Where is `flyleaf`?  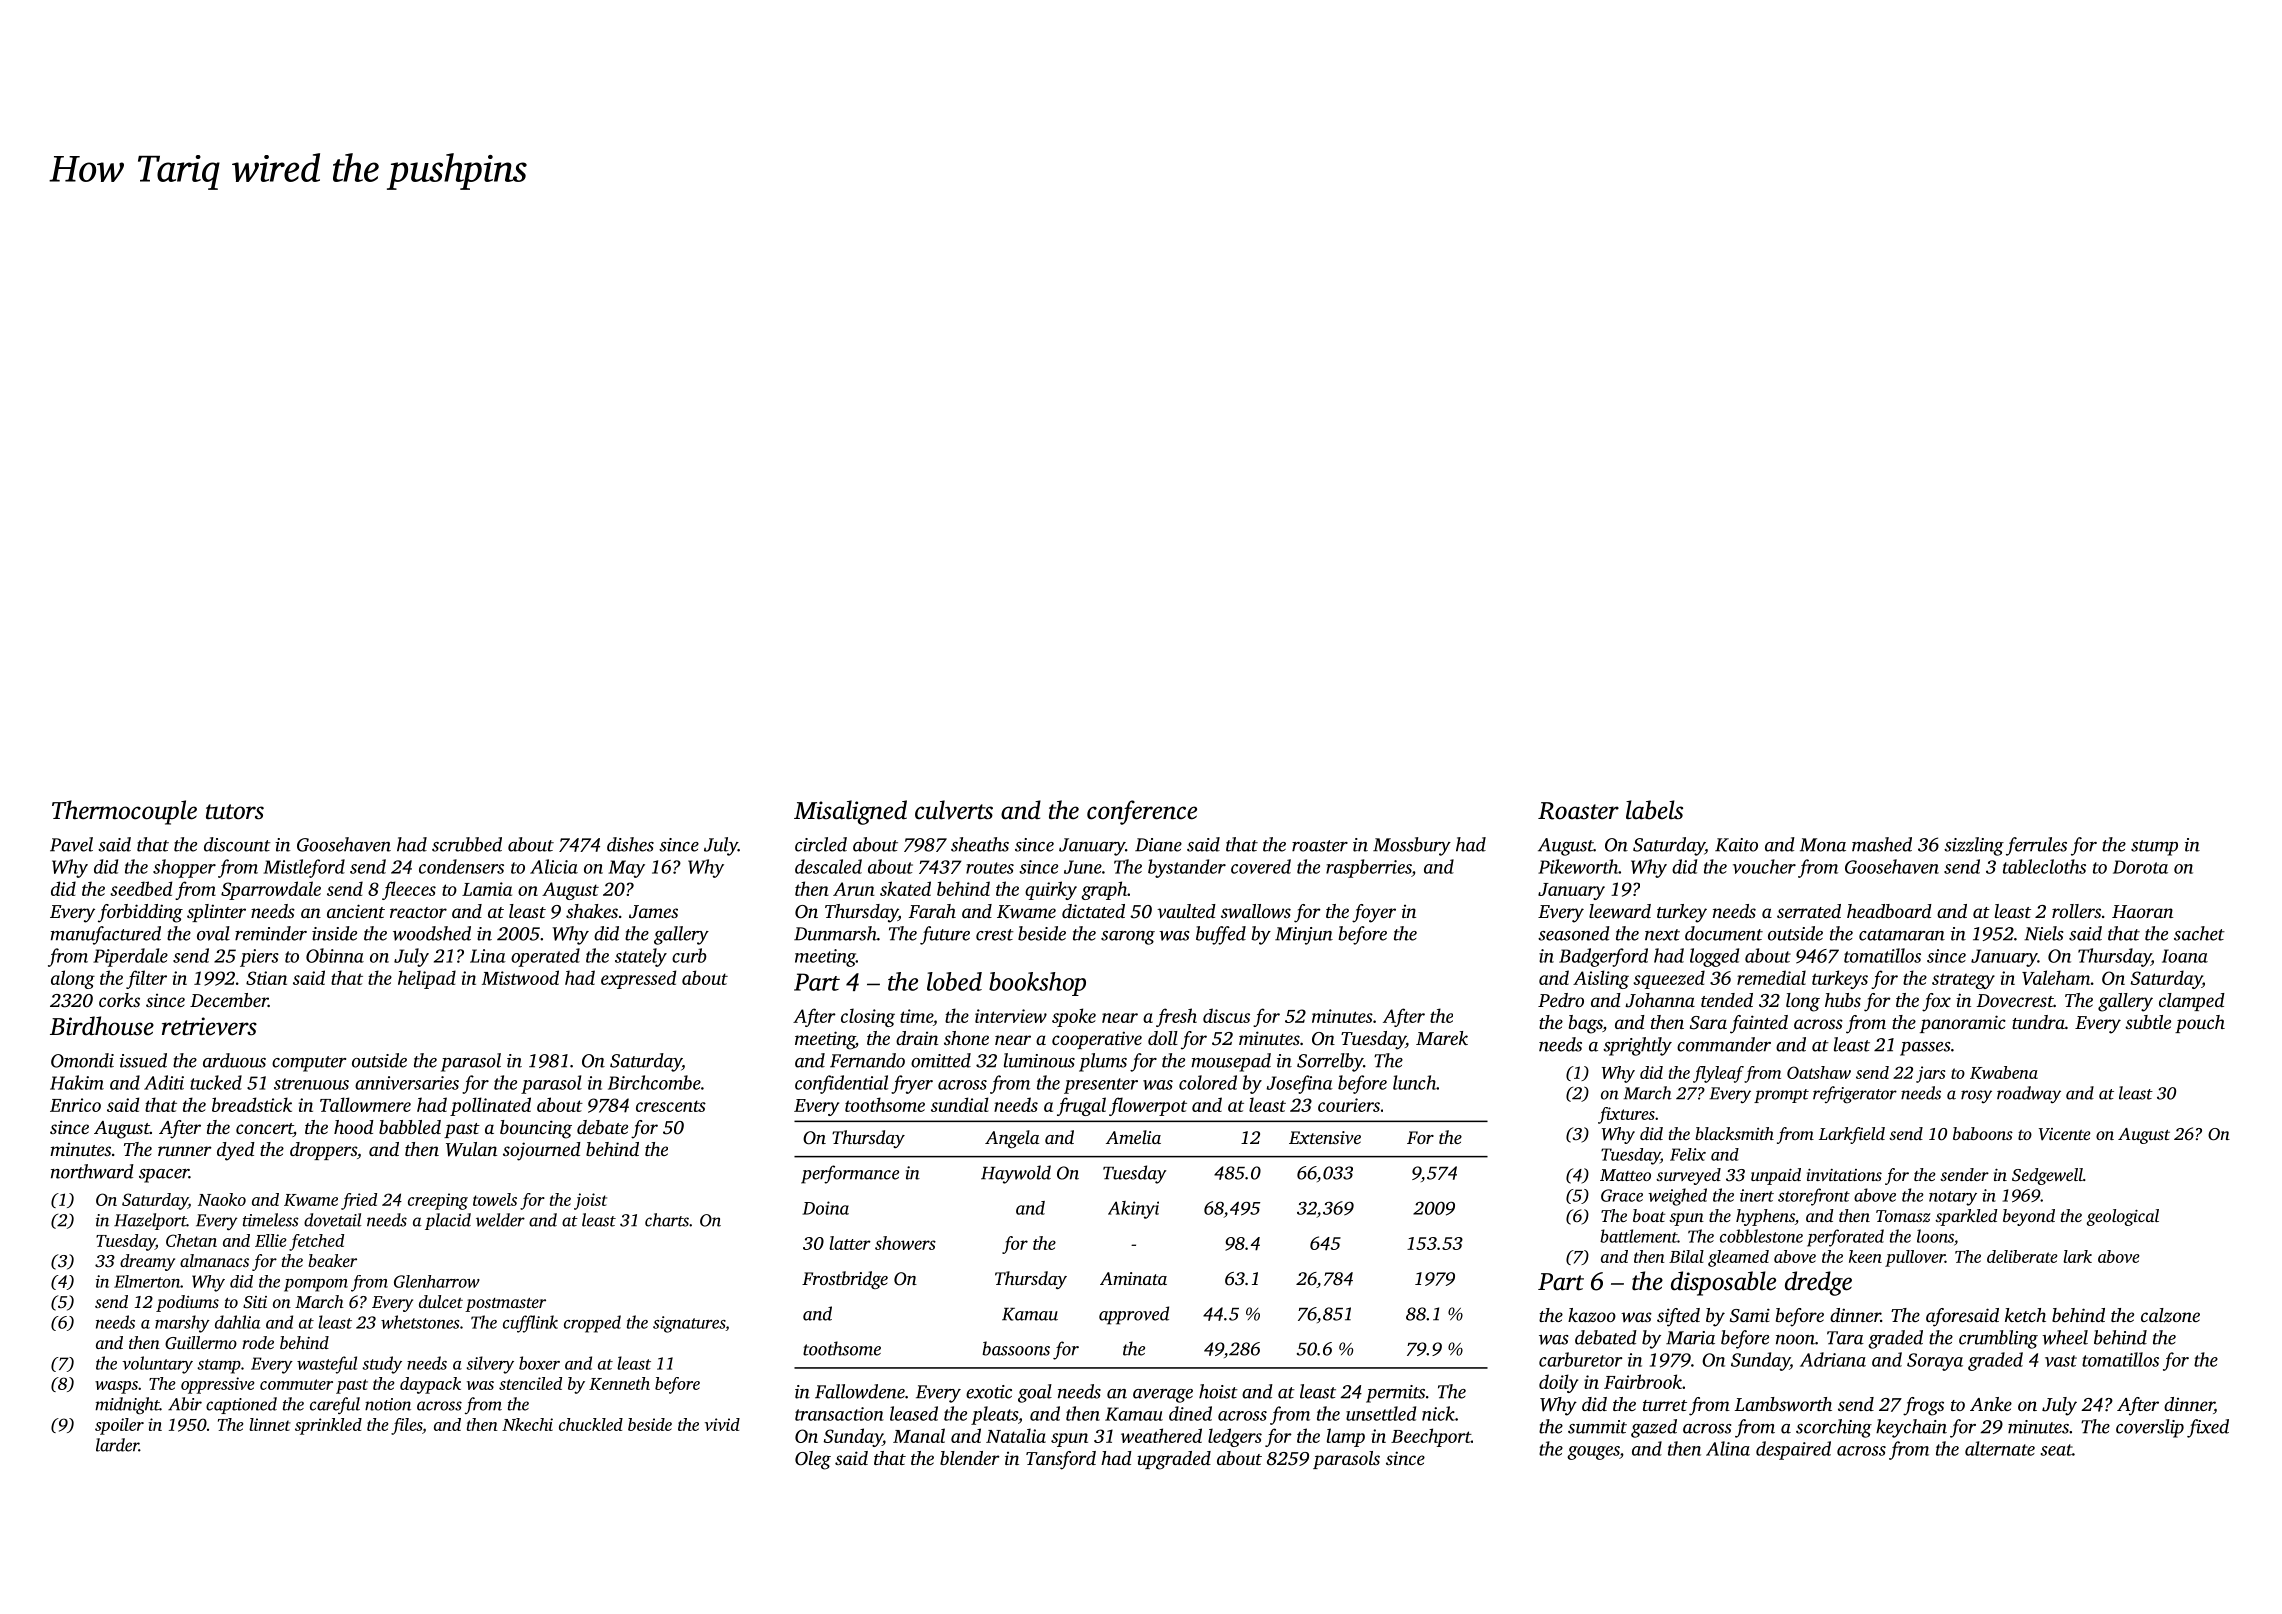 flyleaf is located at coordinates (1718, 1074).
